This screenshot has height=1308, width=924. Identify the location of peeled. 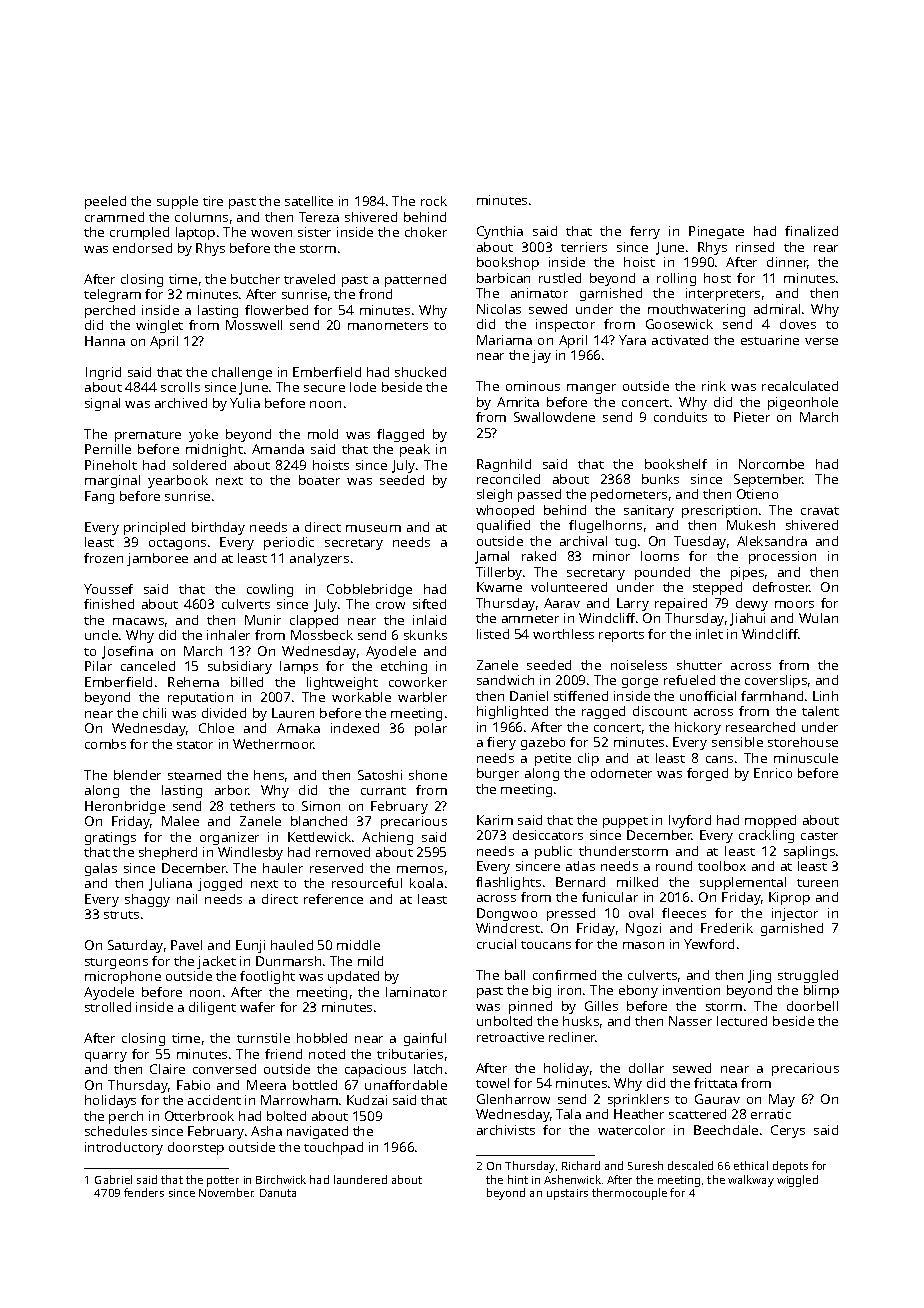
(105, 202).
